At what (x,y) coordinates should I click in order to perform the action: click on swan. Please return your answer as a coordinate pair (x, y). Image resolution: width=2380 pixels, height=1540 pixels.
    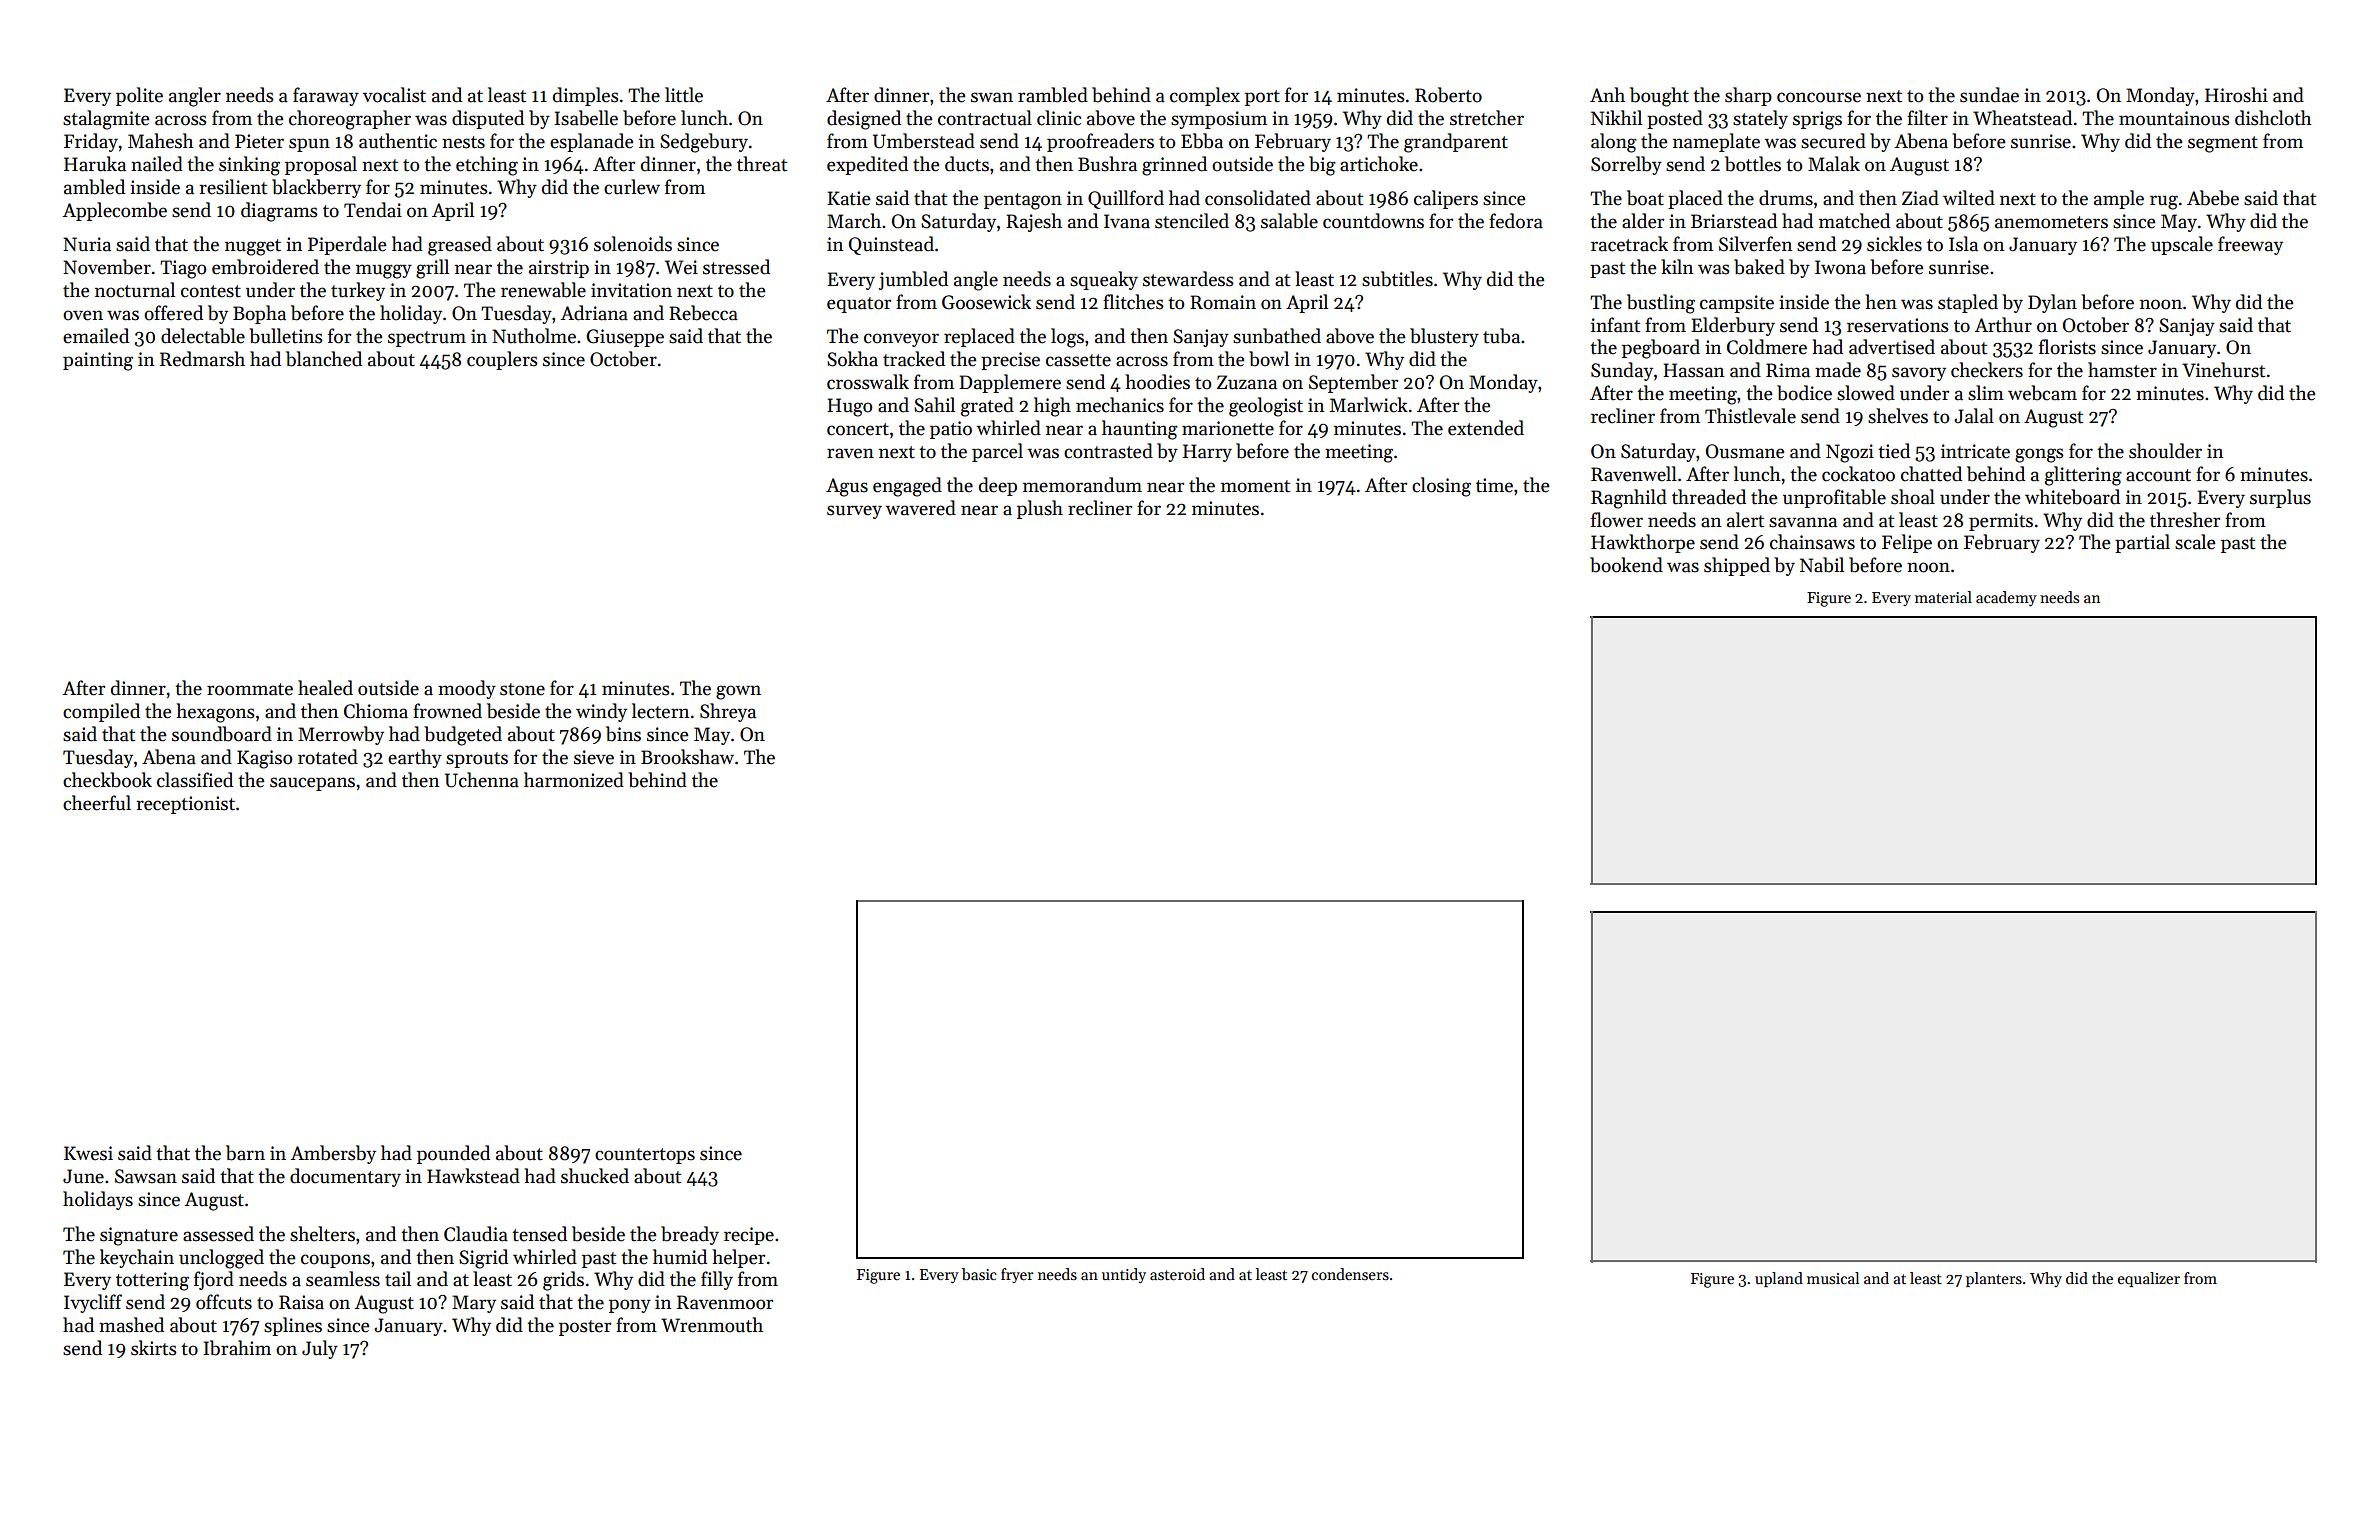
    Looking at the image, I should click on (992, 97).
